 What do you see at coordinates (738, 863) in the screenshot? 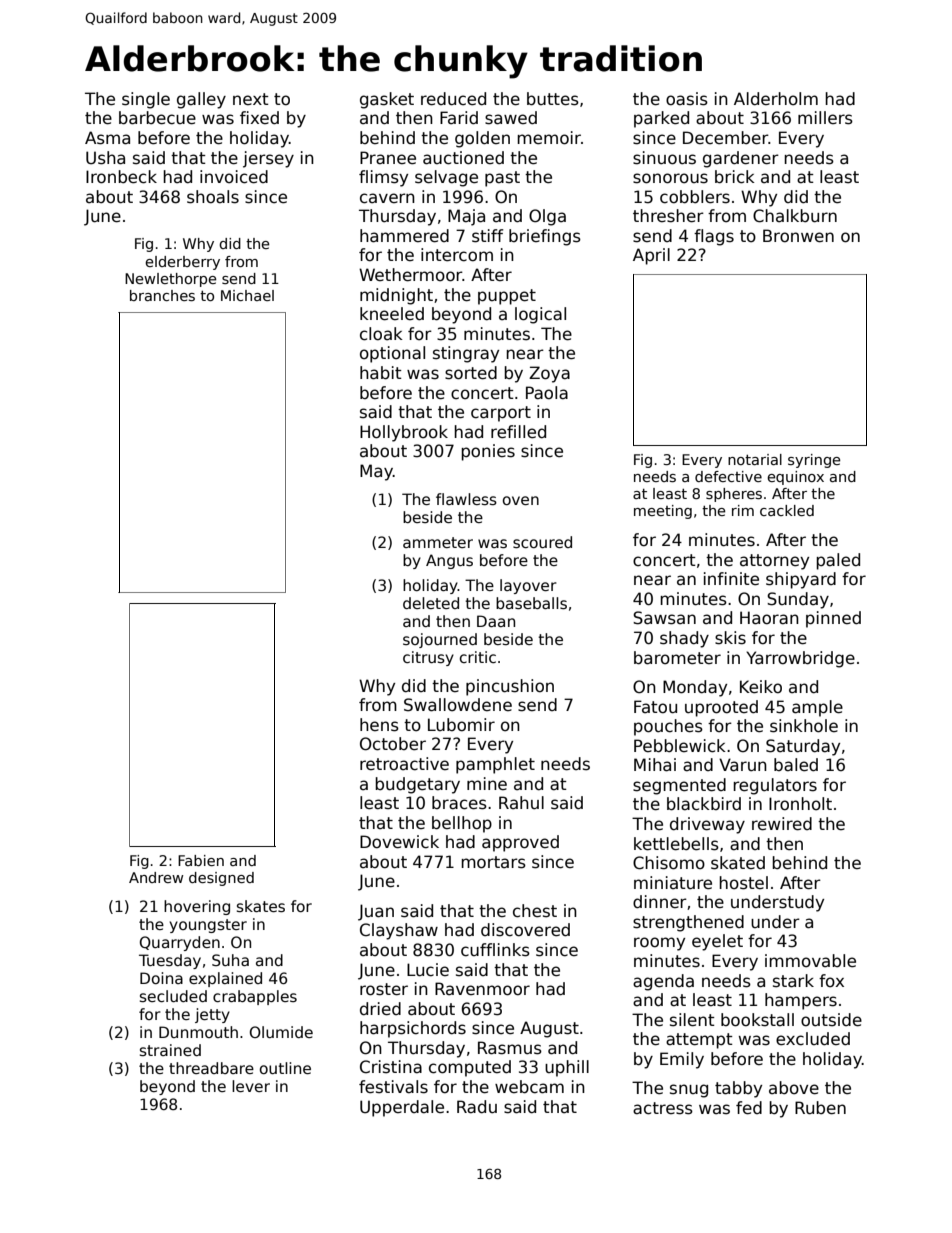
I see `skated` at bounding box center [738, 863].
